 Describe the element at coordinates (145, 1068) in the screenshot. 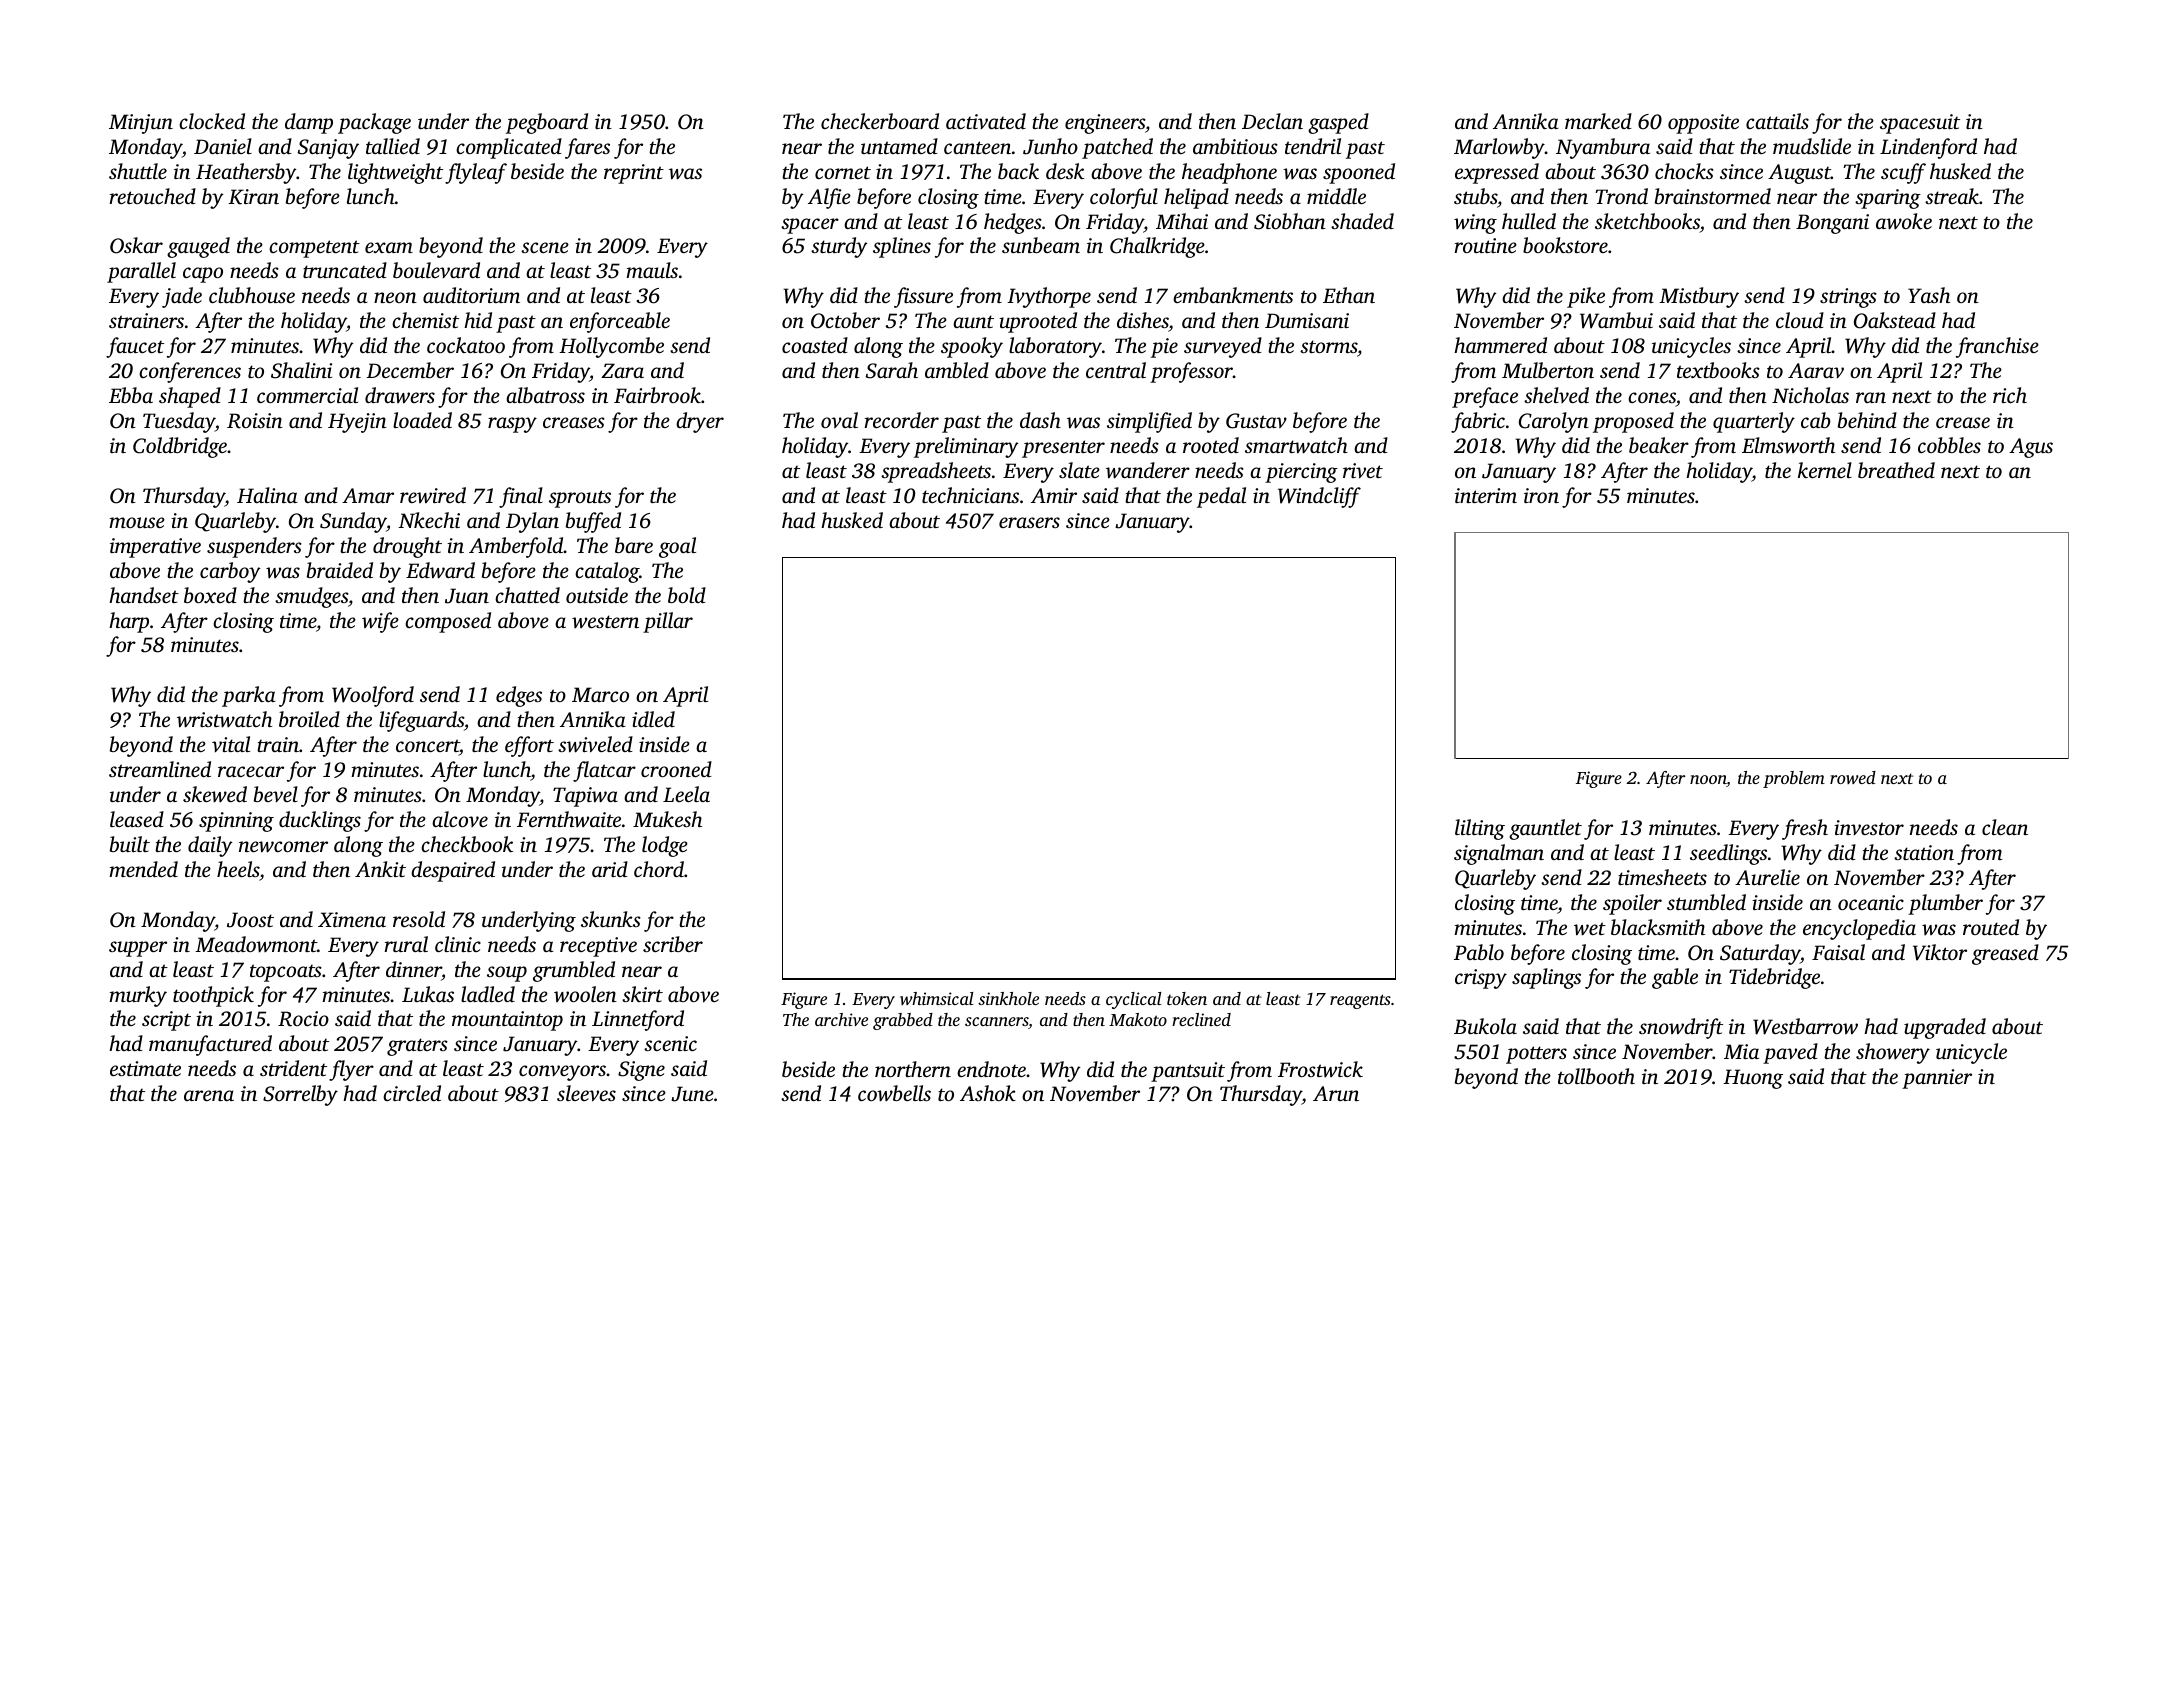

I see `estimate` at that location.
